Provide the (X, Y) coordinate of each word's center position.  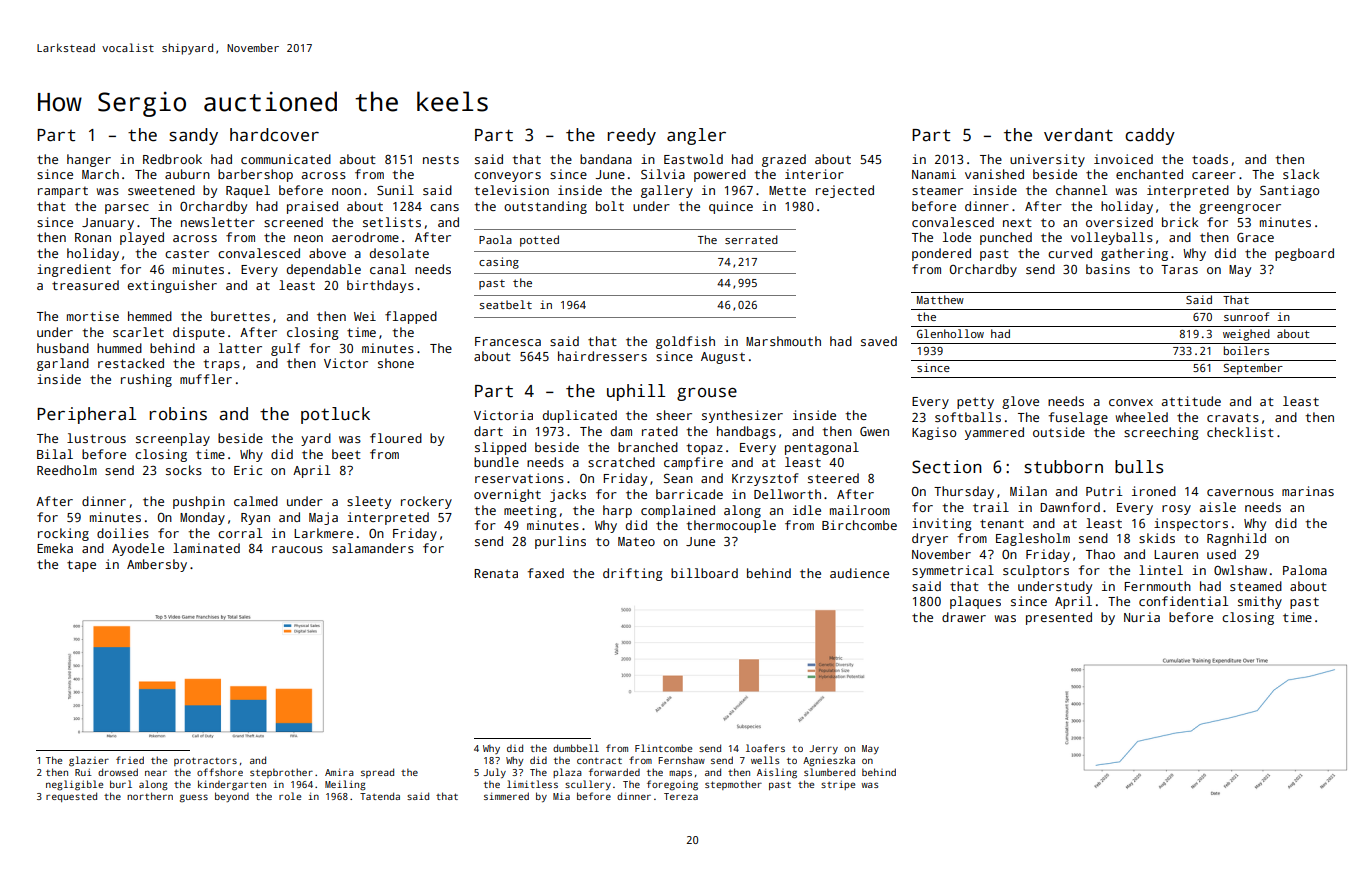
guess (194, 798)
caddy (1150, 136)
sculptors (1036, 571)
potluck (335, 415)
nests (441, 160)
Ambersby (157, 565)
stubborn (1063, 467)
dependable (324, 270)
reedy (631, 136)
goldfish (685, 342)
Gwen (874, 431)
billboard (704, 573)
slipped (500, 448)
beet (346, 454)
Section (947, 467)
